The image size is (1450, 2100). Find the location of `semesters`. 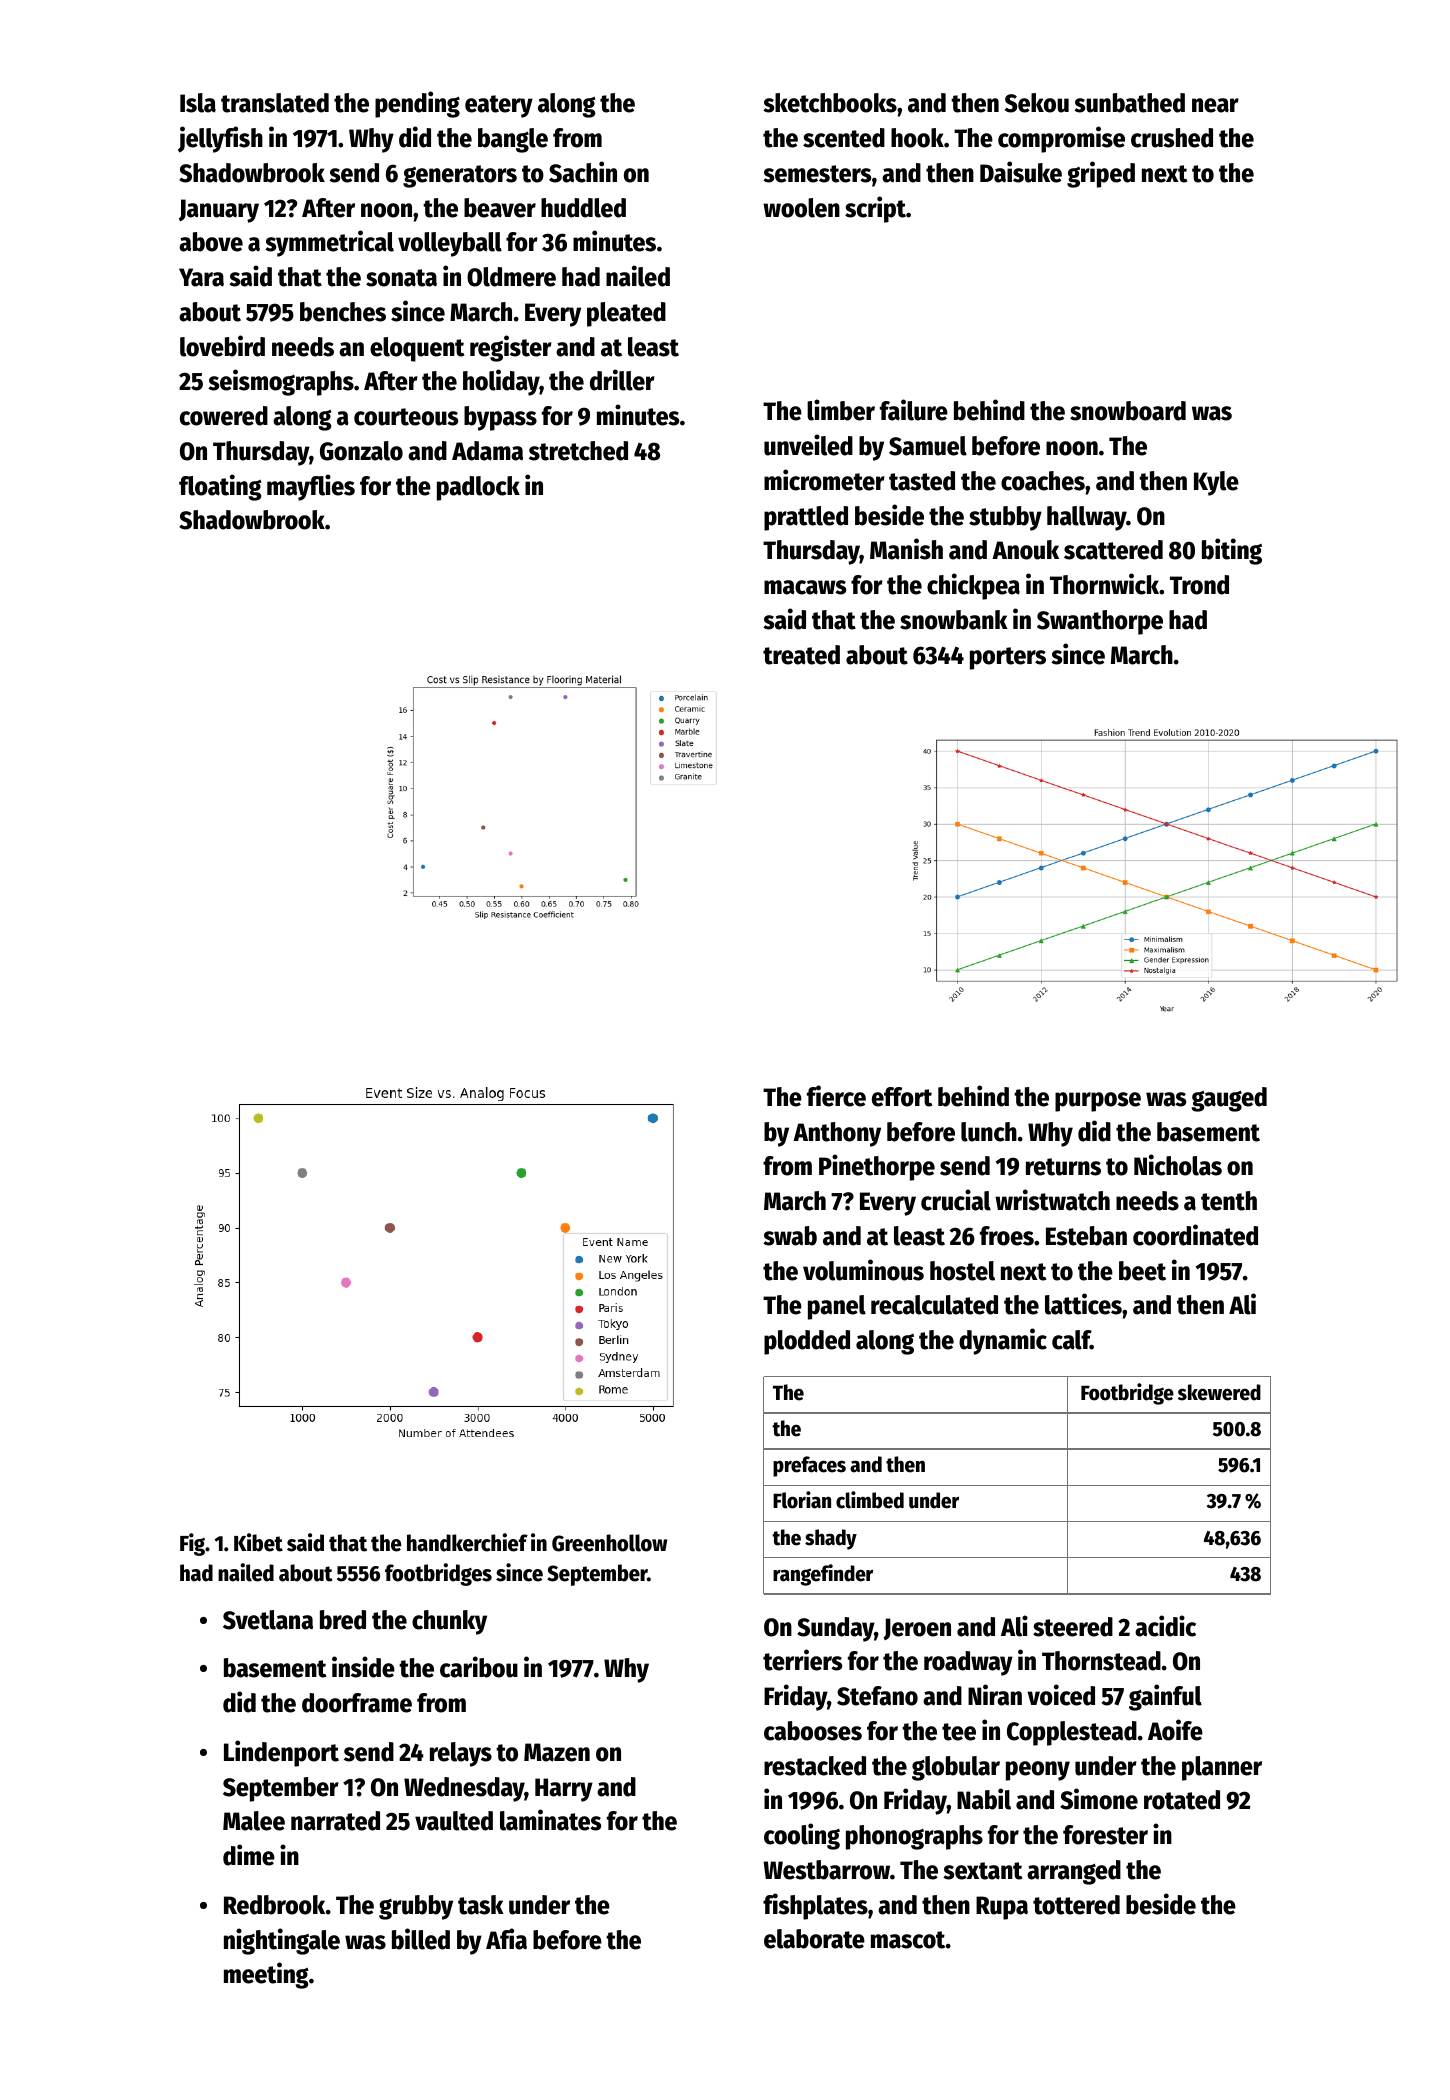

semesters is located at coordinates (817, 174).
